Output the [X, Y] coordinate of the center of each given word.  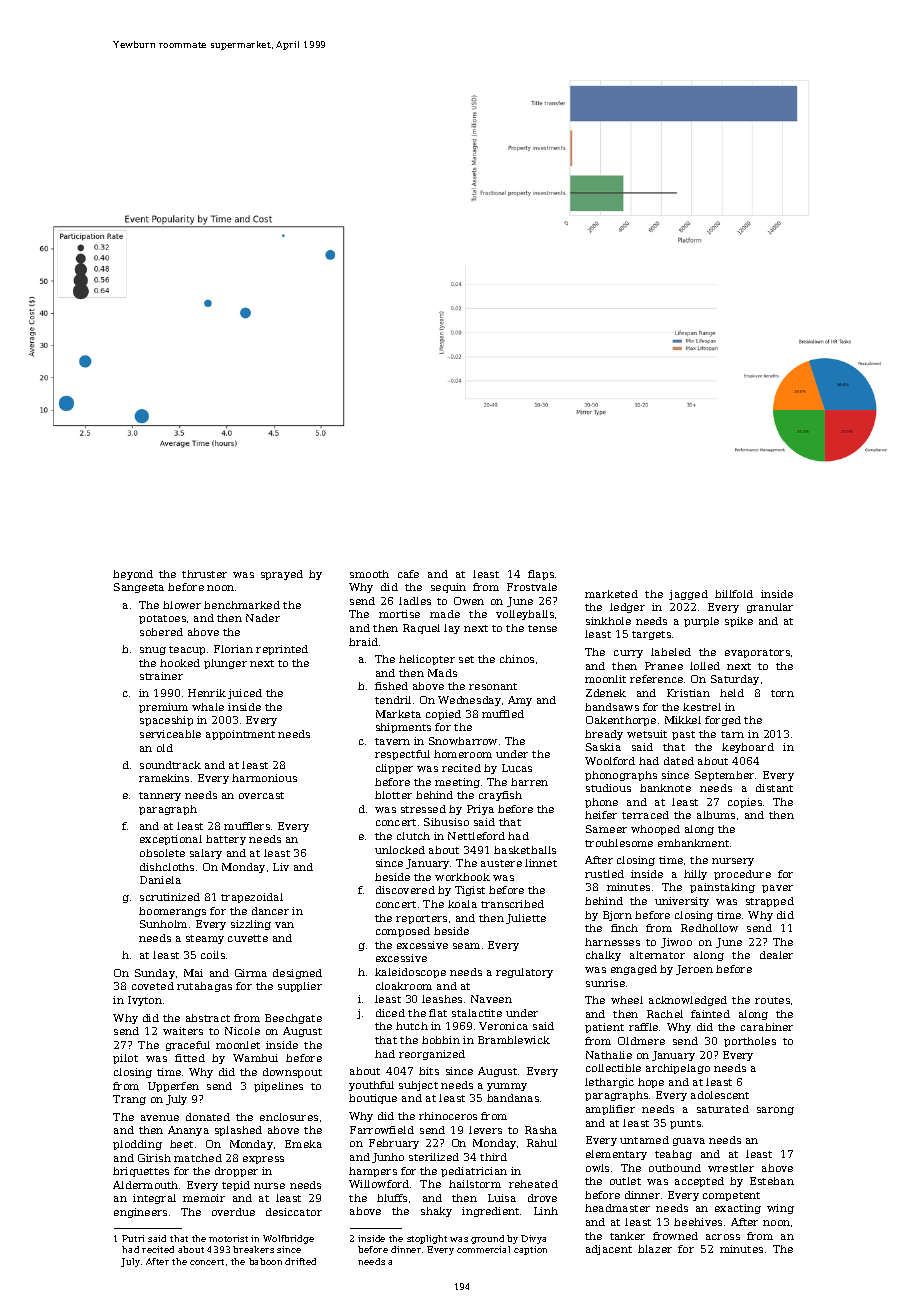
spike [739, 622]
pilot [125, 1059]
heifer [601, 815]
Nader [263, 618]
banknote [665, 788]
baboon [265, 1261]
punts [685, 1124]
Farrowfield [382, 1130]
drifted [300, 1261]
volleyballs [525, 615]
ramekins [164, 778]
